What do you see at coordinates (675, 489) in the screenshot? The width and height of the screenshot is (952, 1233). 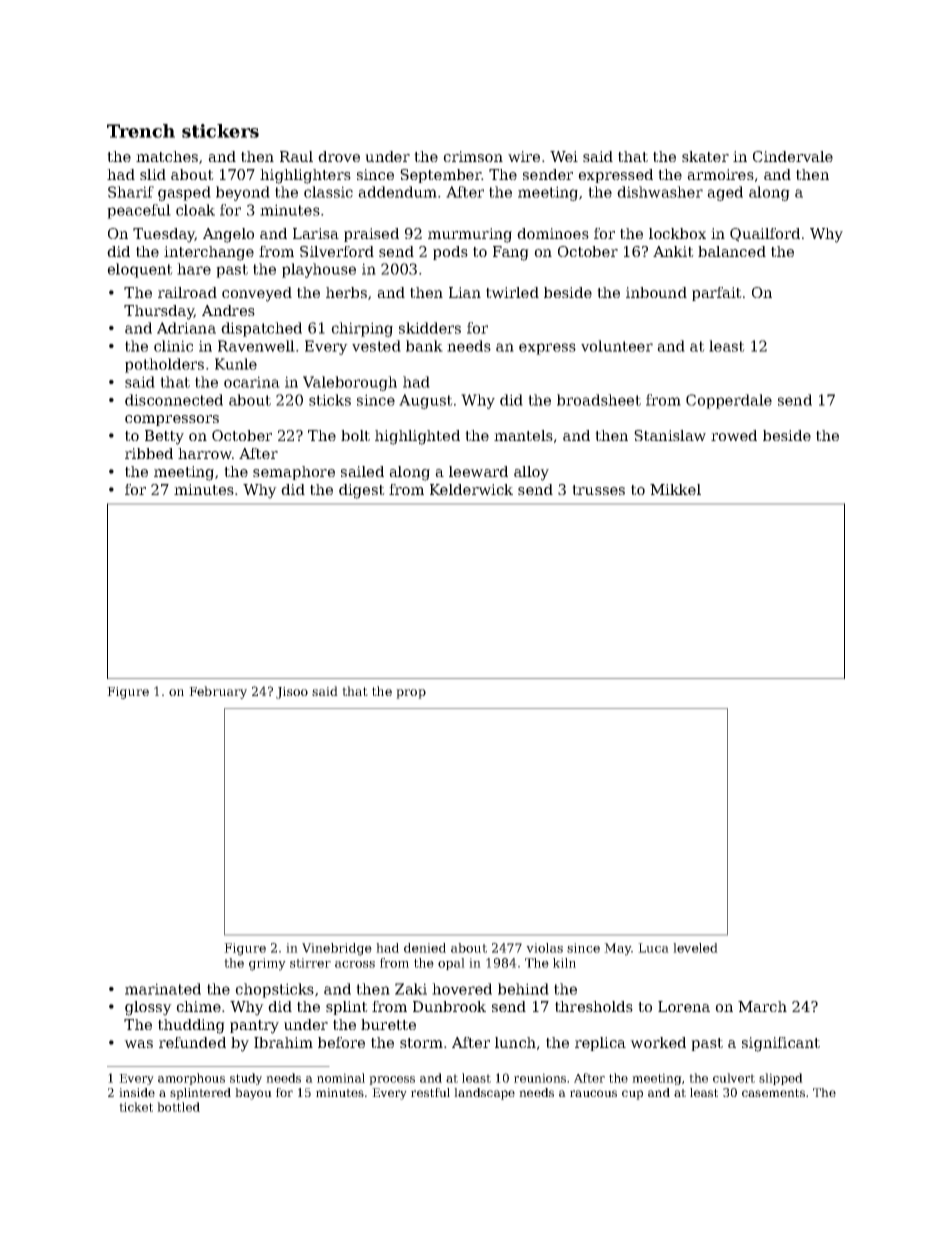 I see `Mikkel` at bounding box center [675, 489].
